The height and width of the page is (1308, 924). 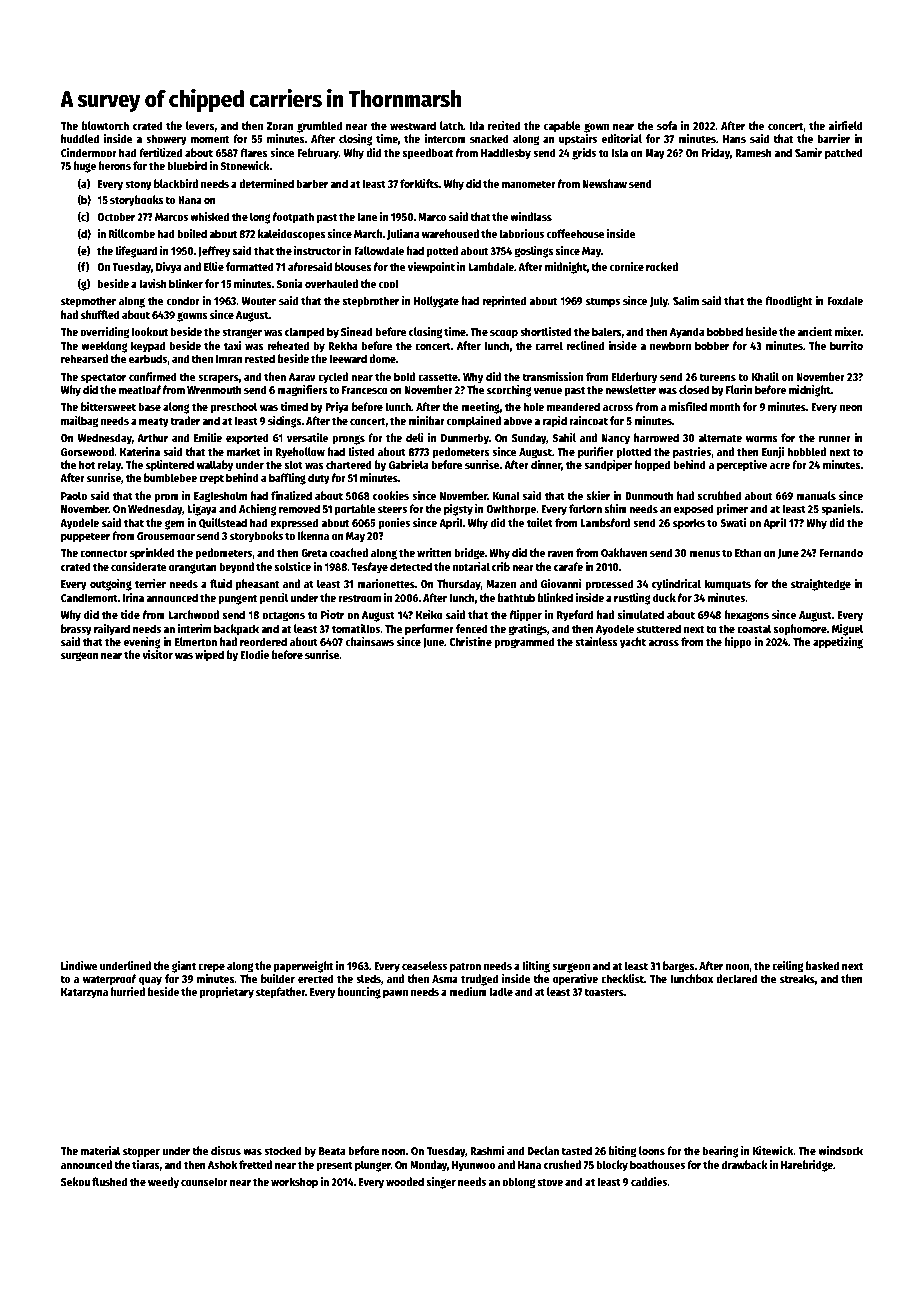 I want to click on stove, so click(x=550, y=1182).
